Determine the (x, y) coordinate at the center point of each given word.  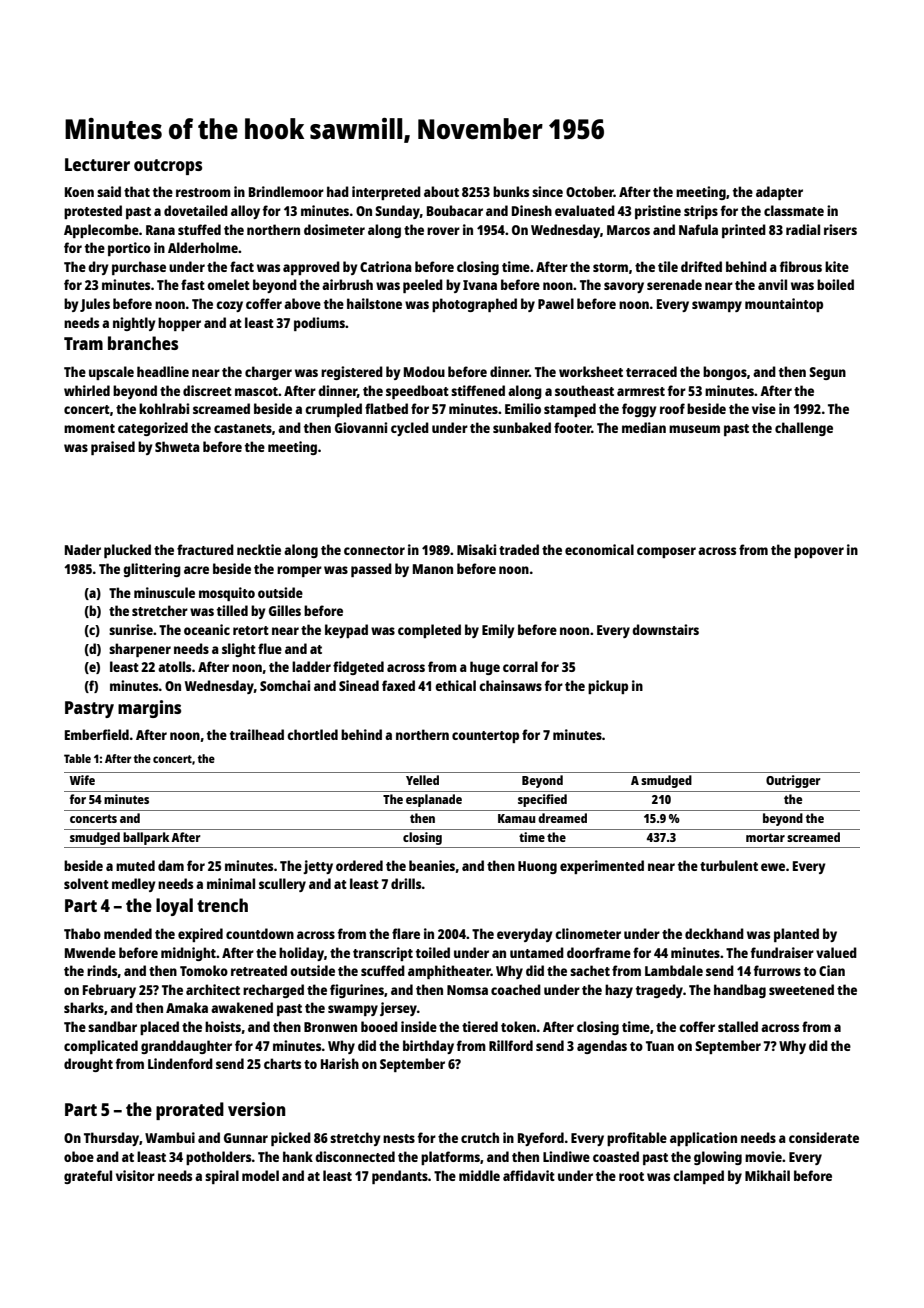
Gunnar (246, 1138)
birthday (428, 1047)
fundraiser (782, 952)
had (338, 191)
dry (98, 268)
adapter (779, 193)
